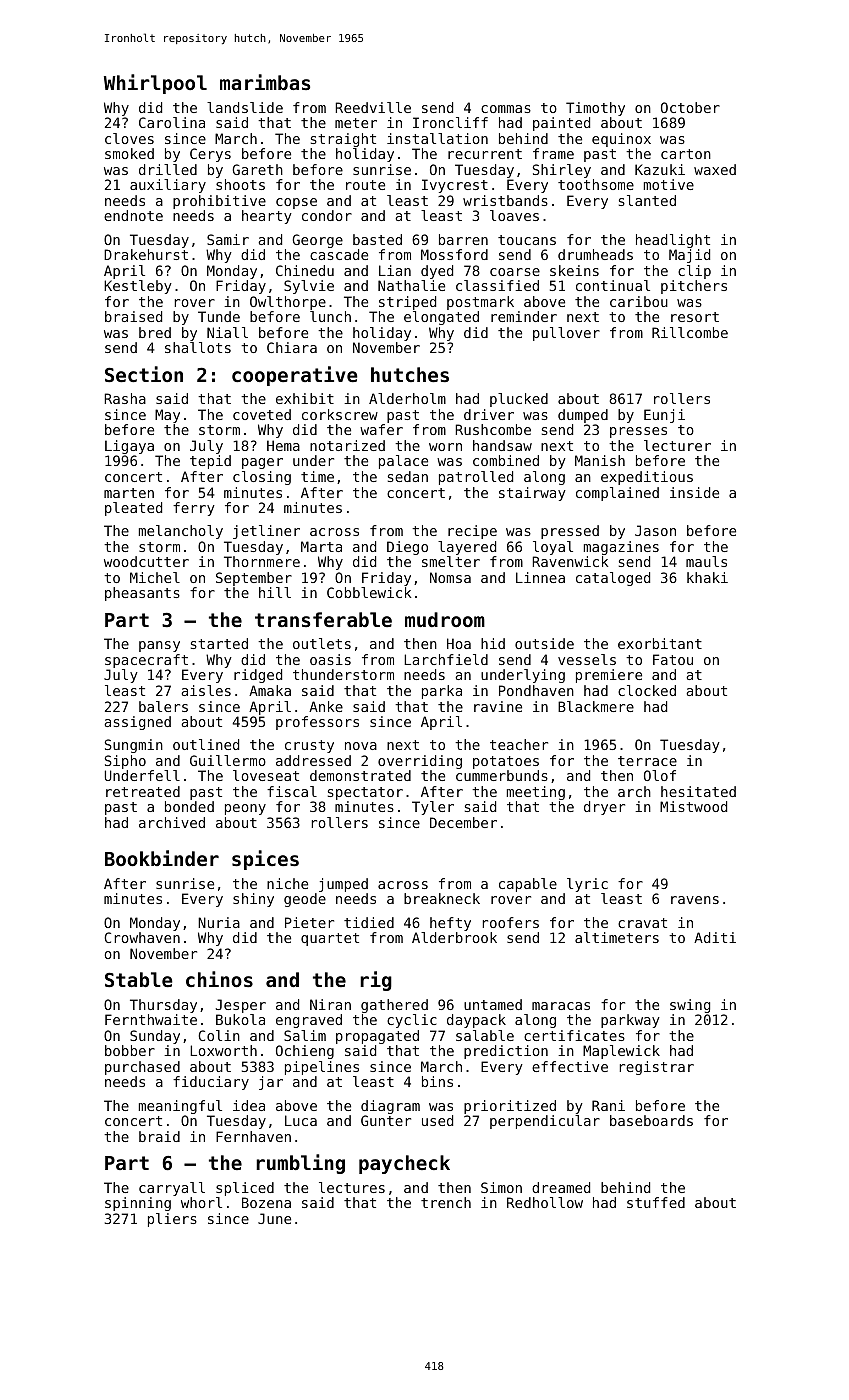 The height and width of the document is (1400, 849). I want to click on Whirlpool, so click(155, 84).
